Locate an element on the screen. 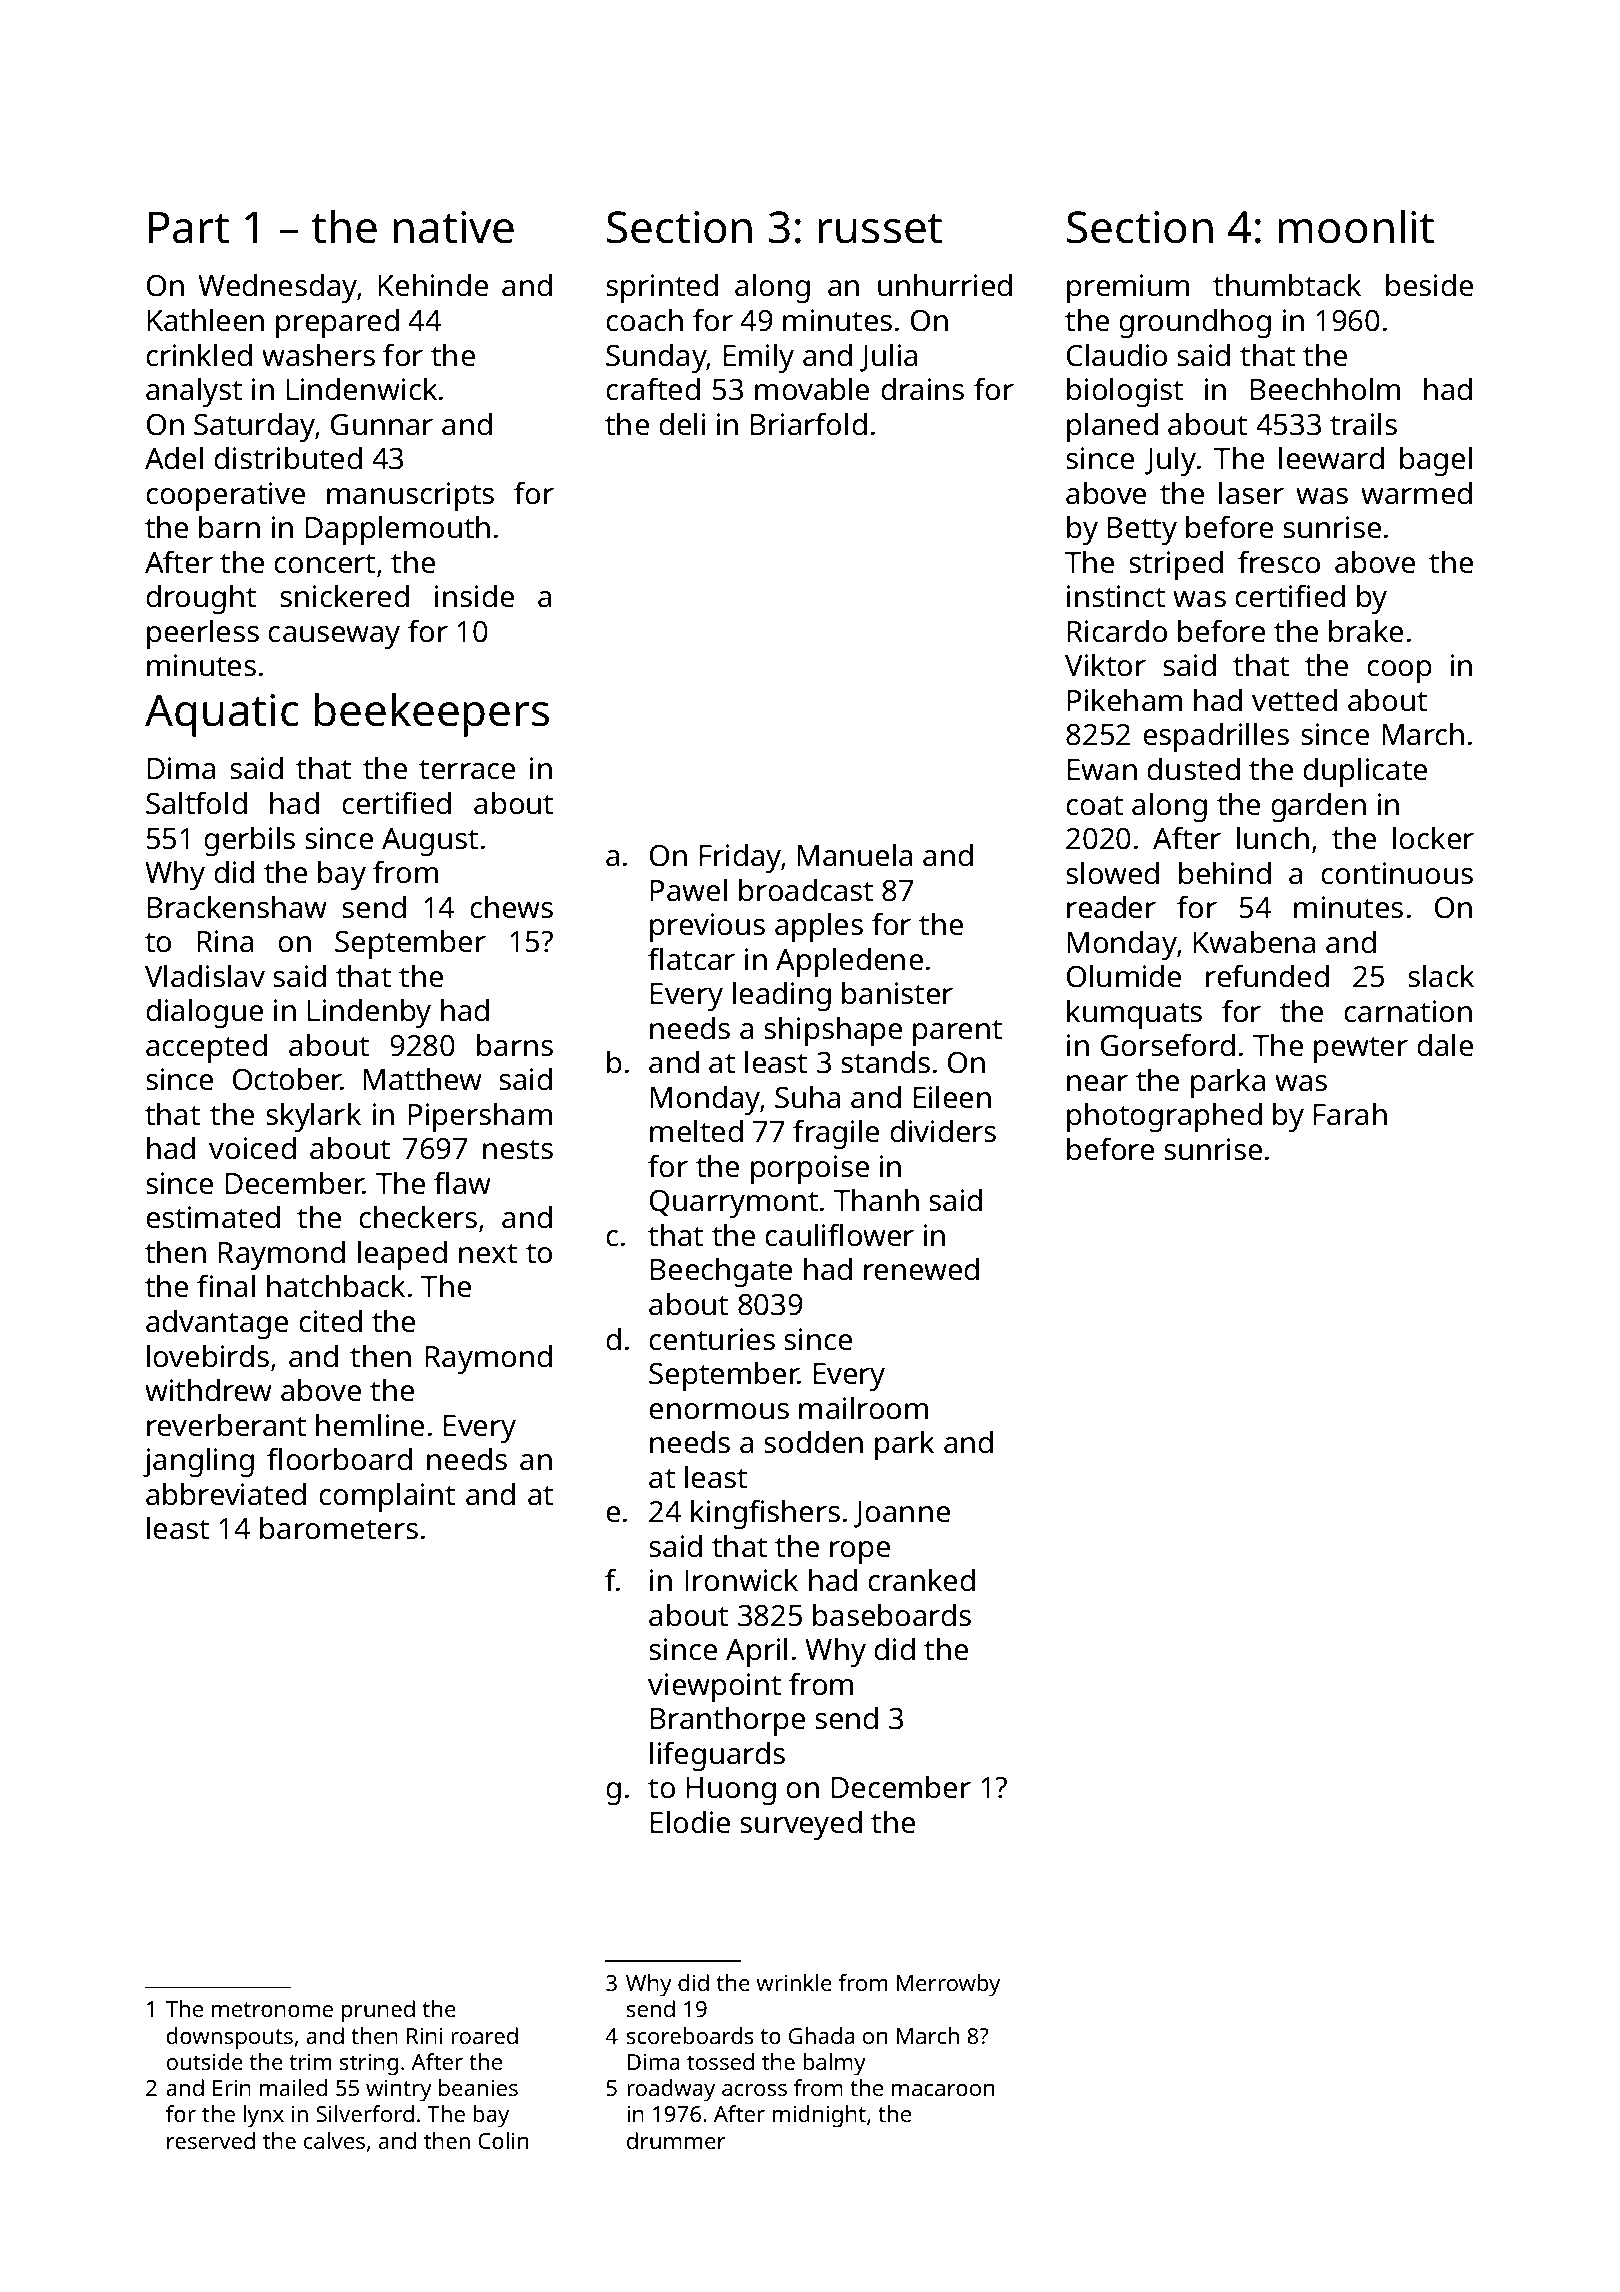 This screenshot has height=2292, width=1620. skylark is located at coordinates (313, 1117).
